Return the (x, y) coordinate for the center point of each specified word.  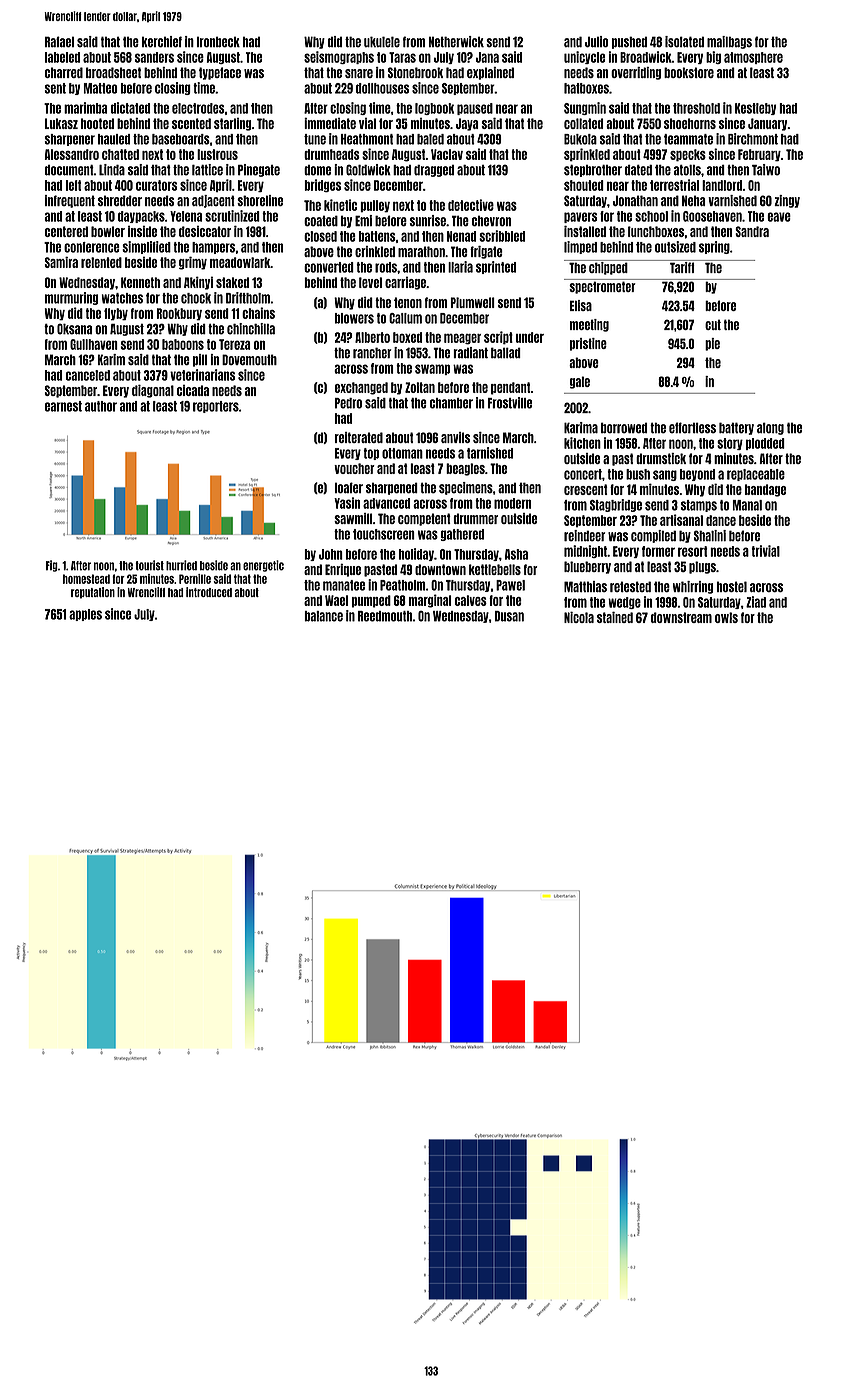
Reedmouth (385, 616)
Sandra (752, 231)
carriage (405, 283)
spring (714, 247)
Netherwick (456, 42)
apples (85, 615)
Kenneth (140, 282)
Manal (747, 505)
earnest (63, 406)
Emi (363, 220)
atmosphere (753, 58)
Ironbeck (218, 42)
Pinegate (259, 170)
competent (424, 519)
